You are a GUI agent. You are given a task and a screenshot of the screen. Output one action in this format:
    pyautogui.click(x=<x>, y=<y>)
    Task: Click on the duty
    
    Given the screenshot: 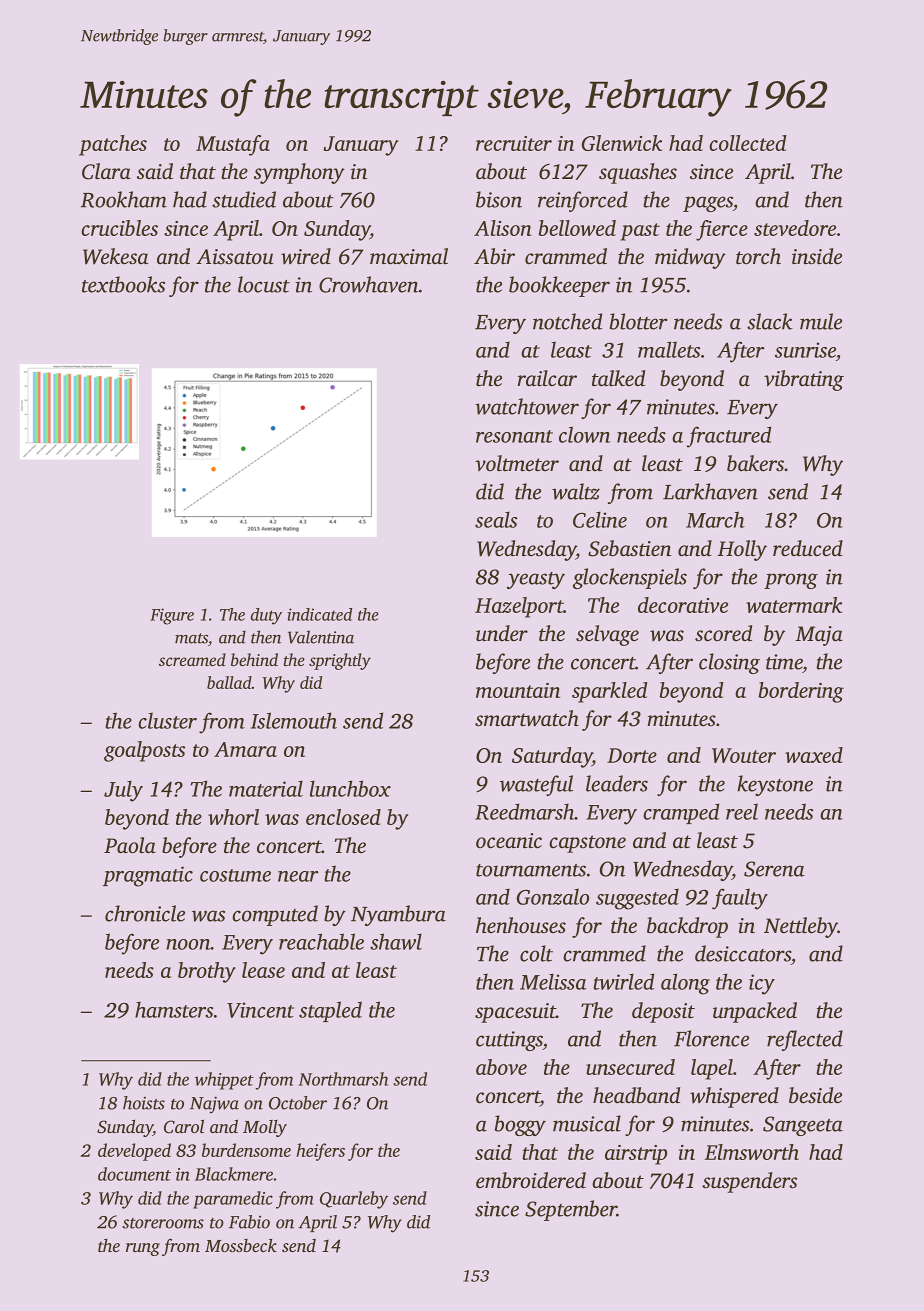 What is the action you would take?
    pyautogui.click(x=266, y=616)
